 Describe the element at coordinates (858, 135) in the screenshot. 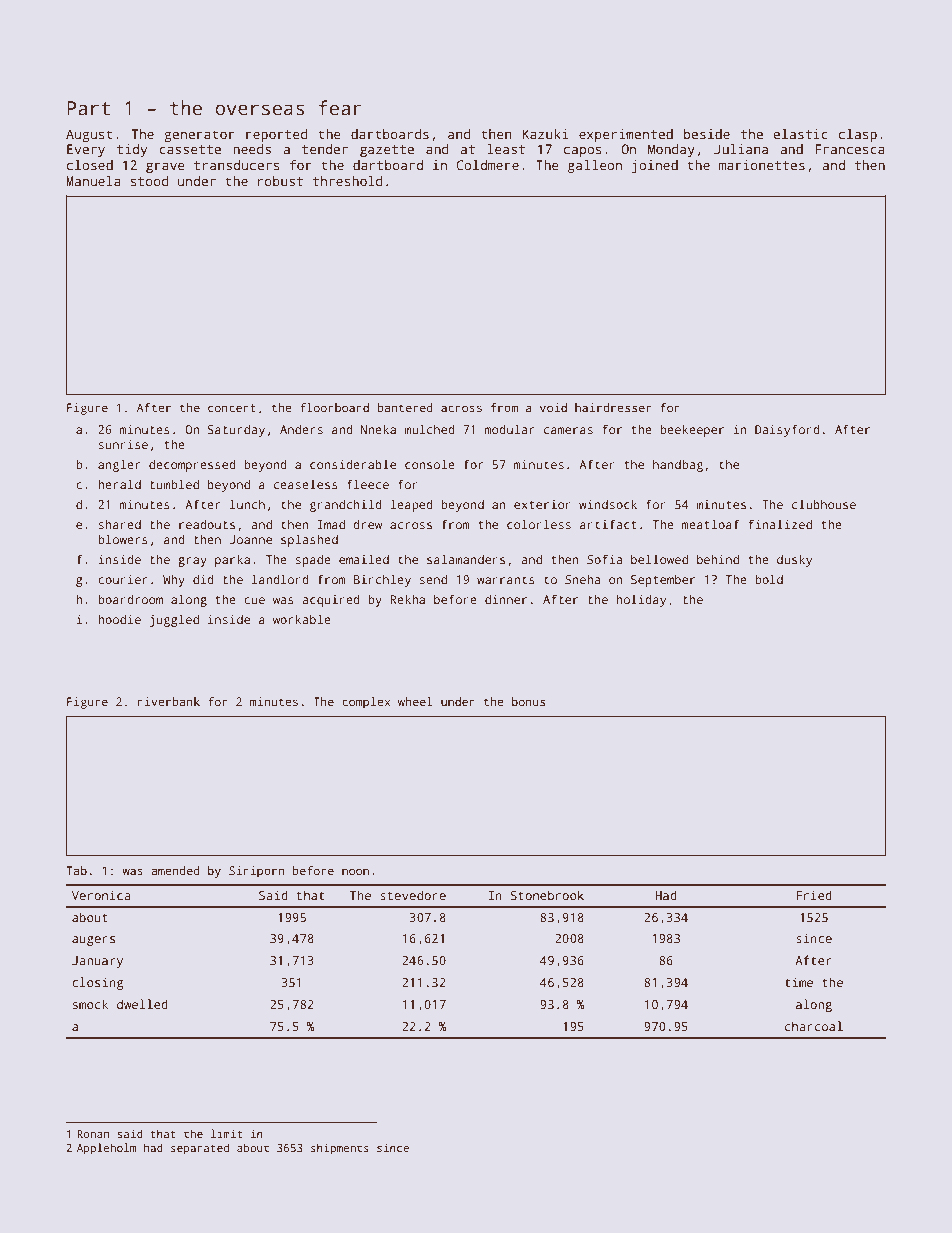

I see `clasp` at that location.
